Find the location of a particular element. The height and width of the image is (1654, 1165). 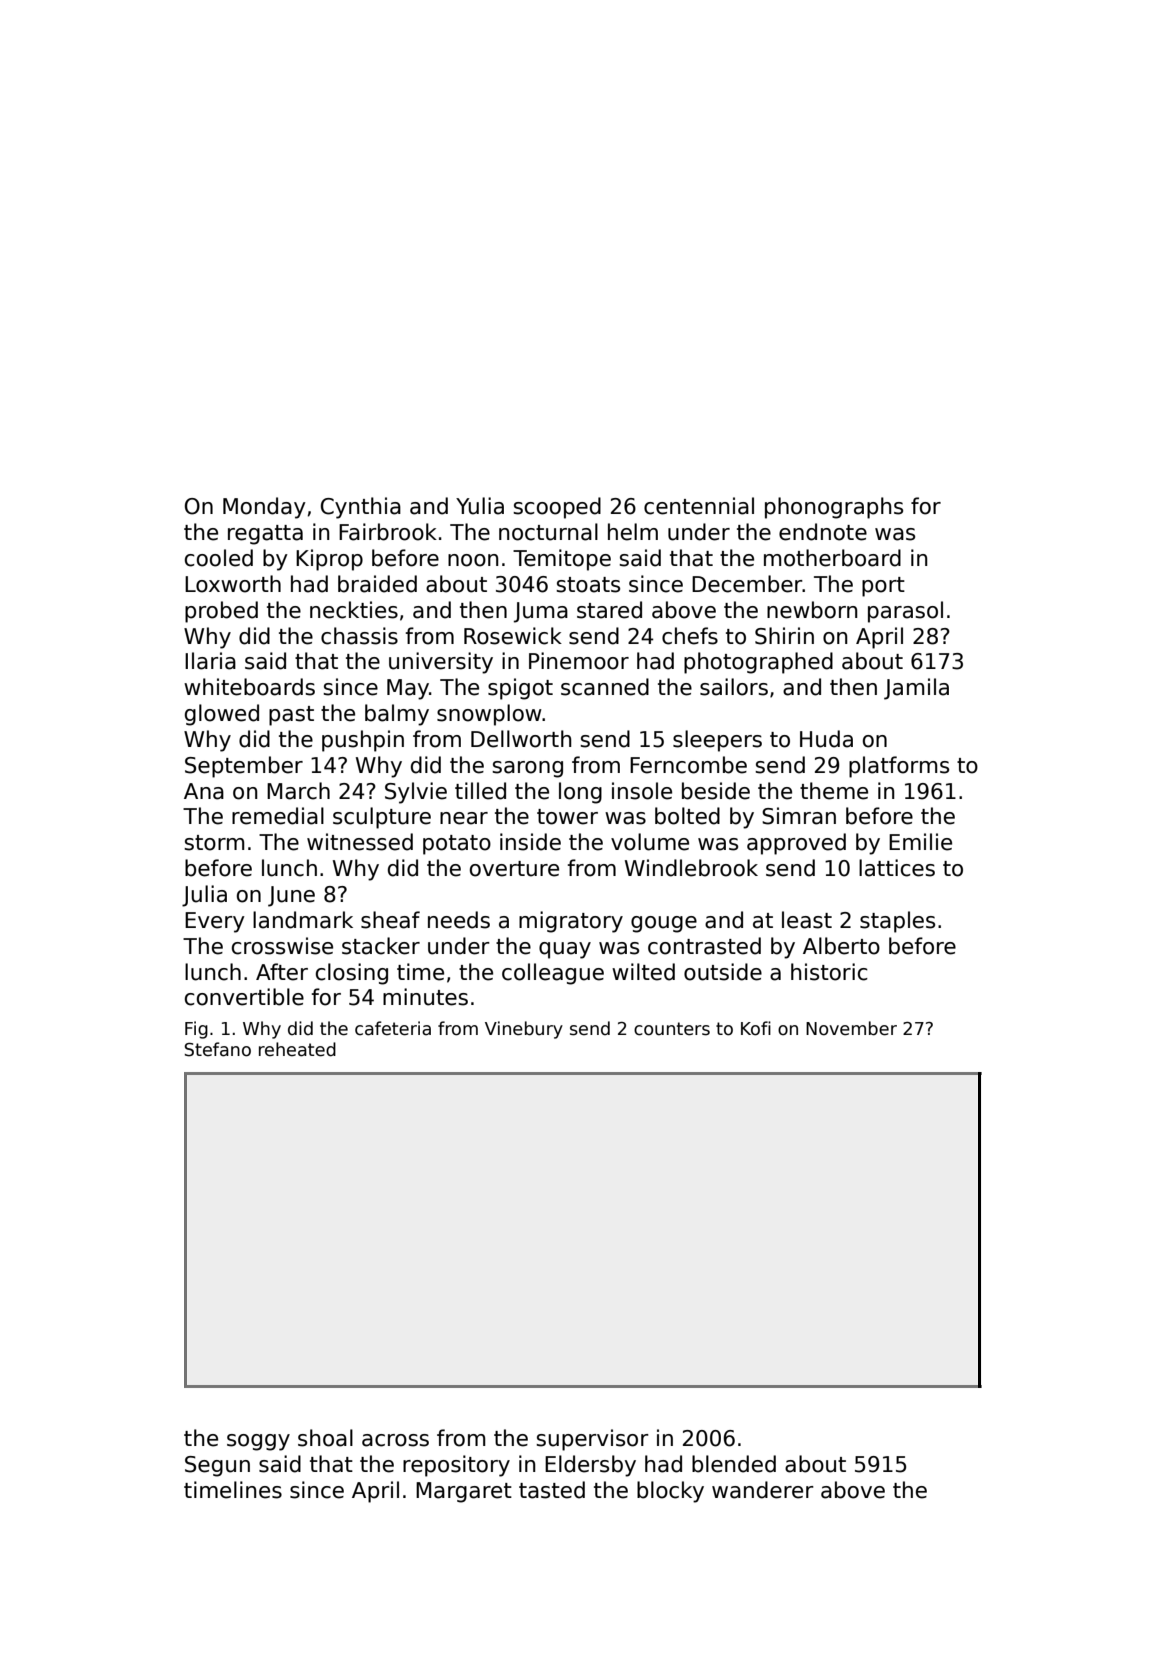

December is located at coordinates (747, 584).
